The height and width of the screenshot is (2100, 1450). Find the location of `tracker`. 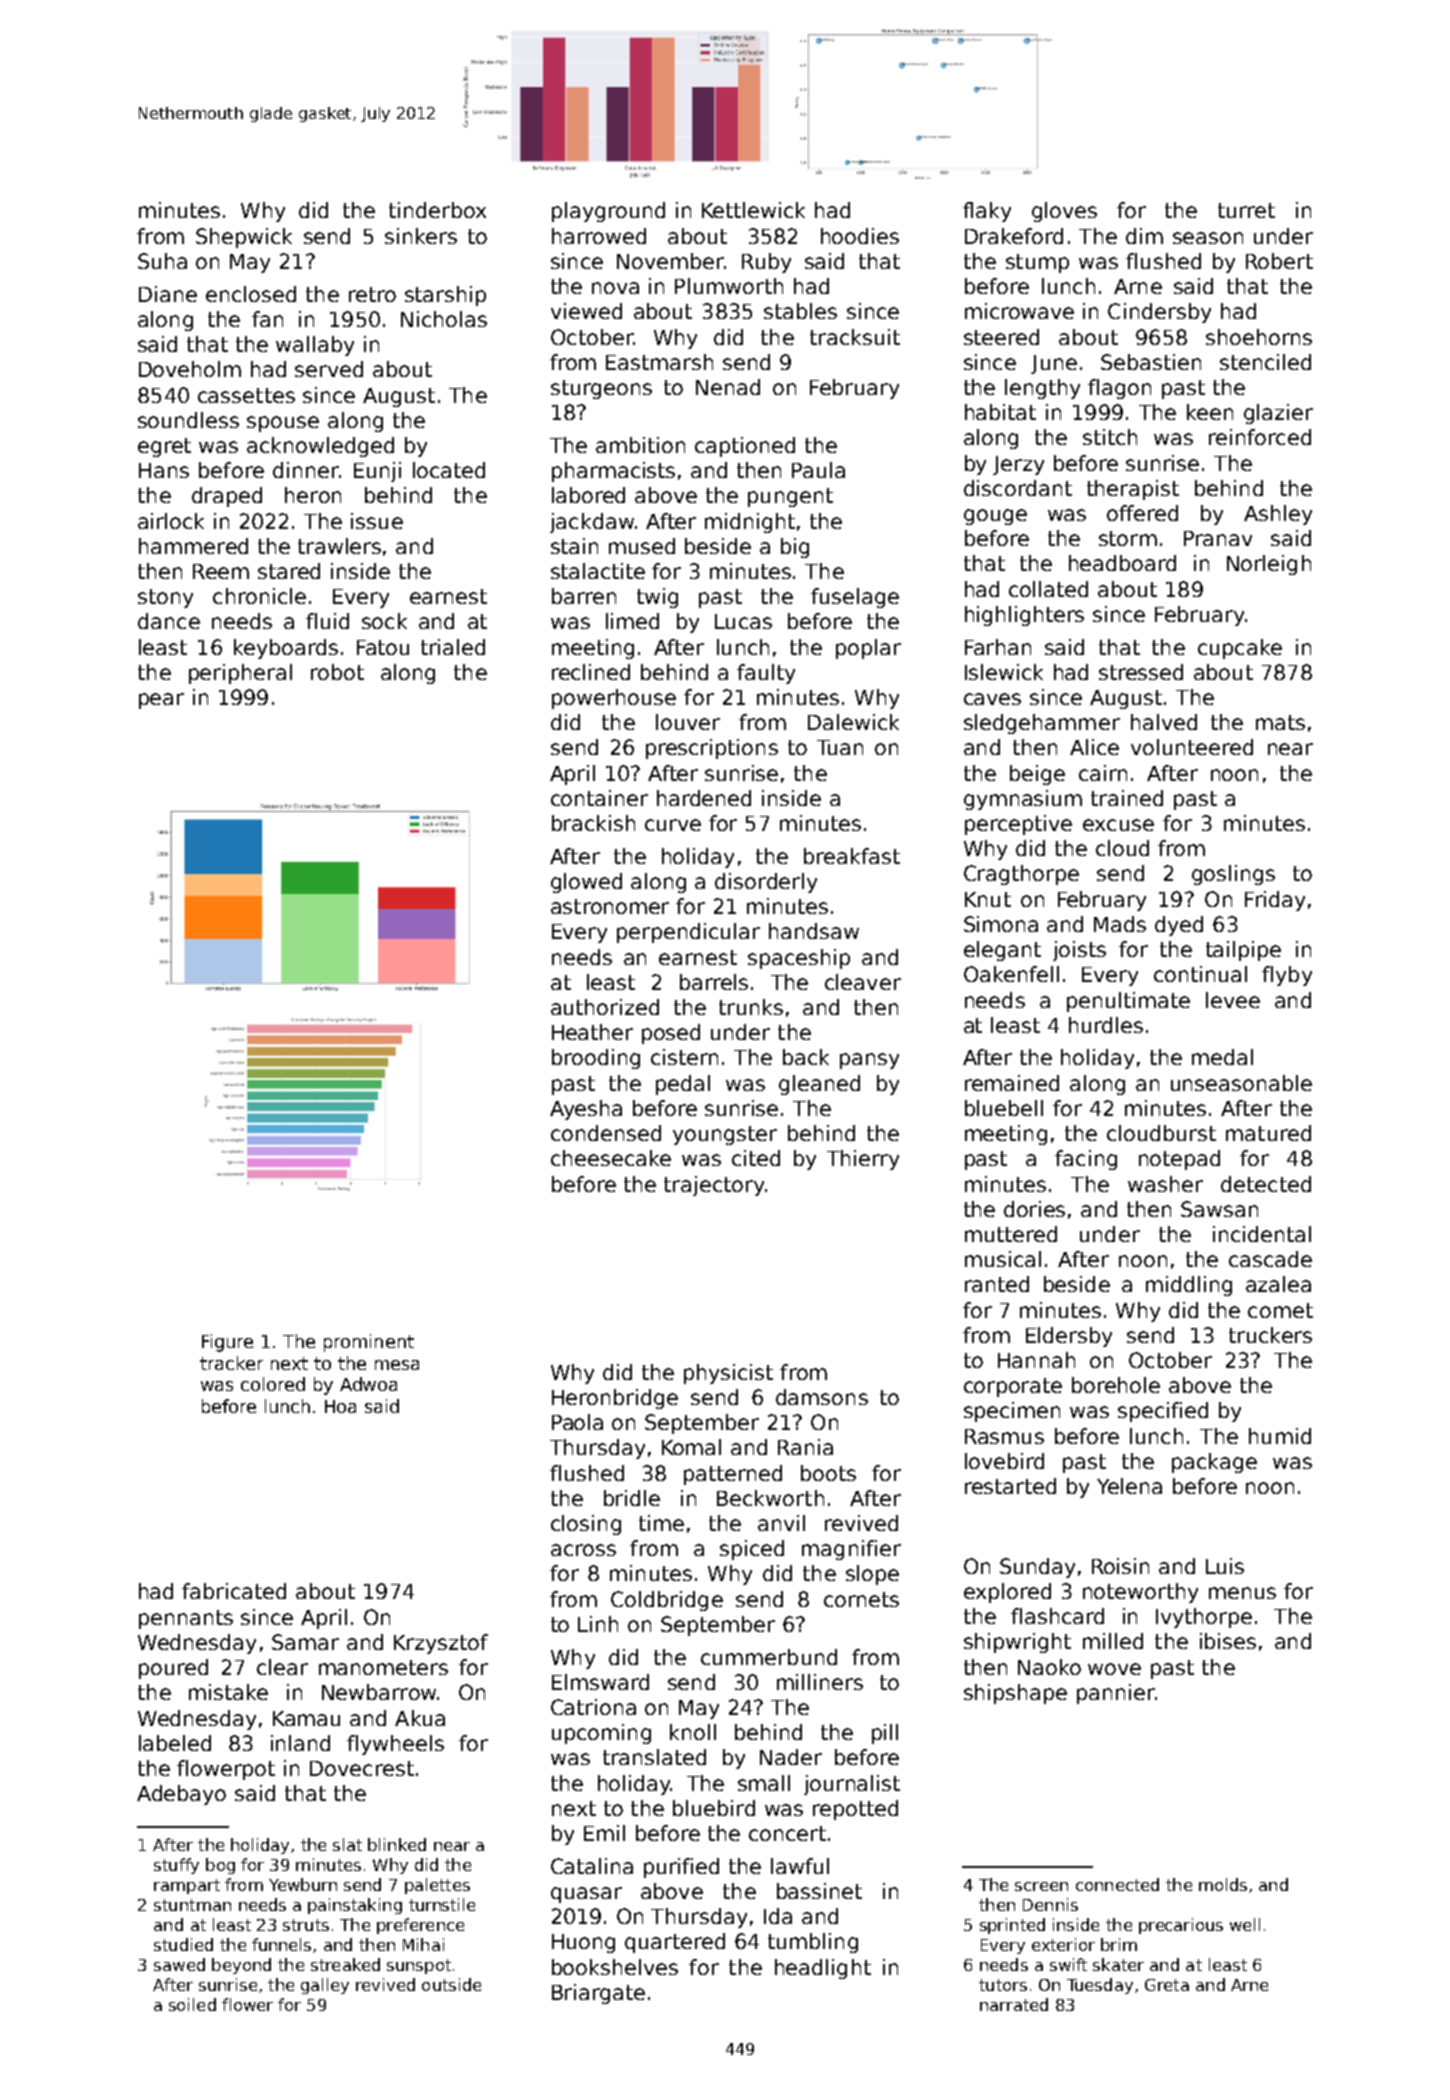

tracker is located at coordinates (231, 1363).
